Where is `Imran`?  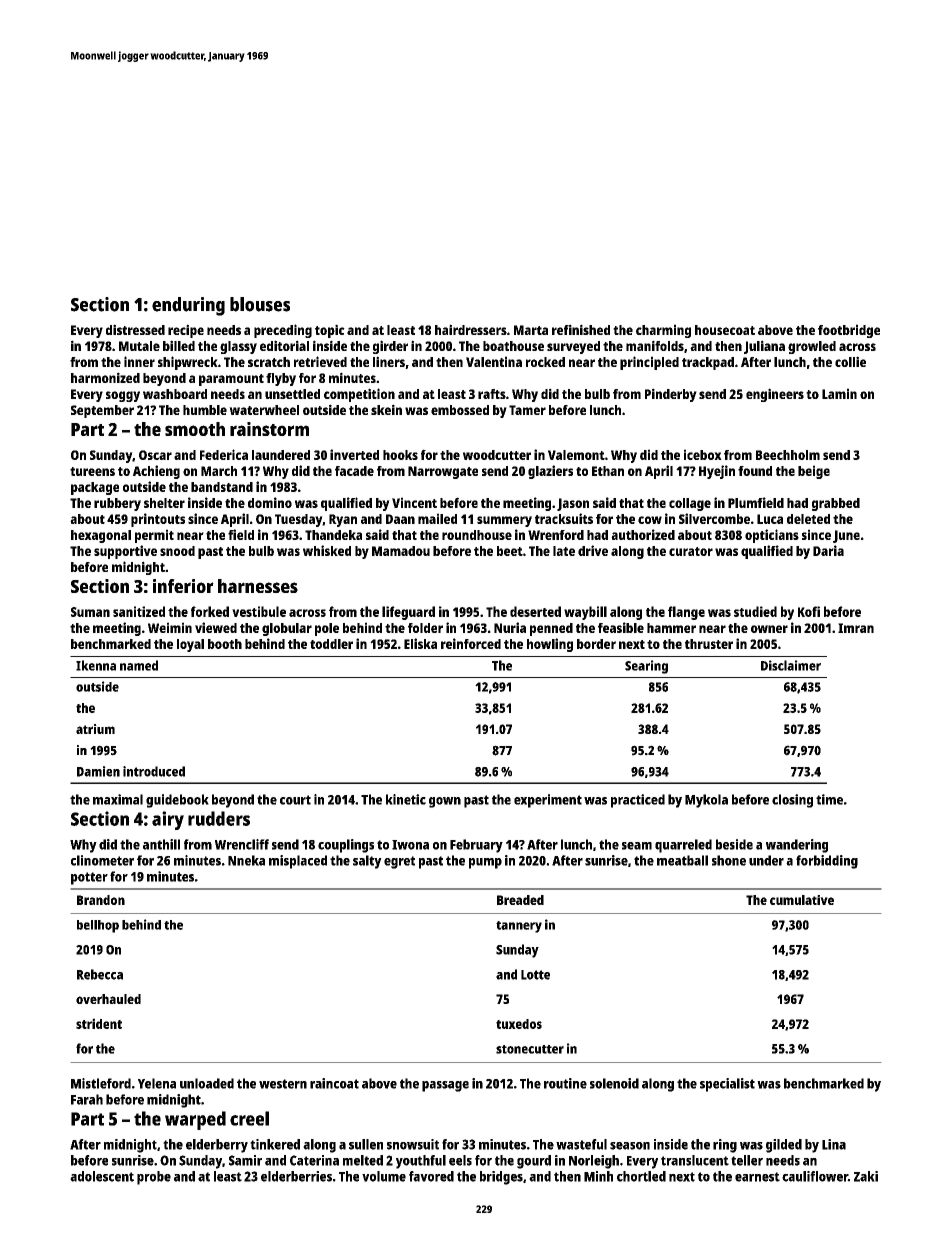 Imran is located at coordinates (856, 628).
